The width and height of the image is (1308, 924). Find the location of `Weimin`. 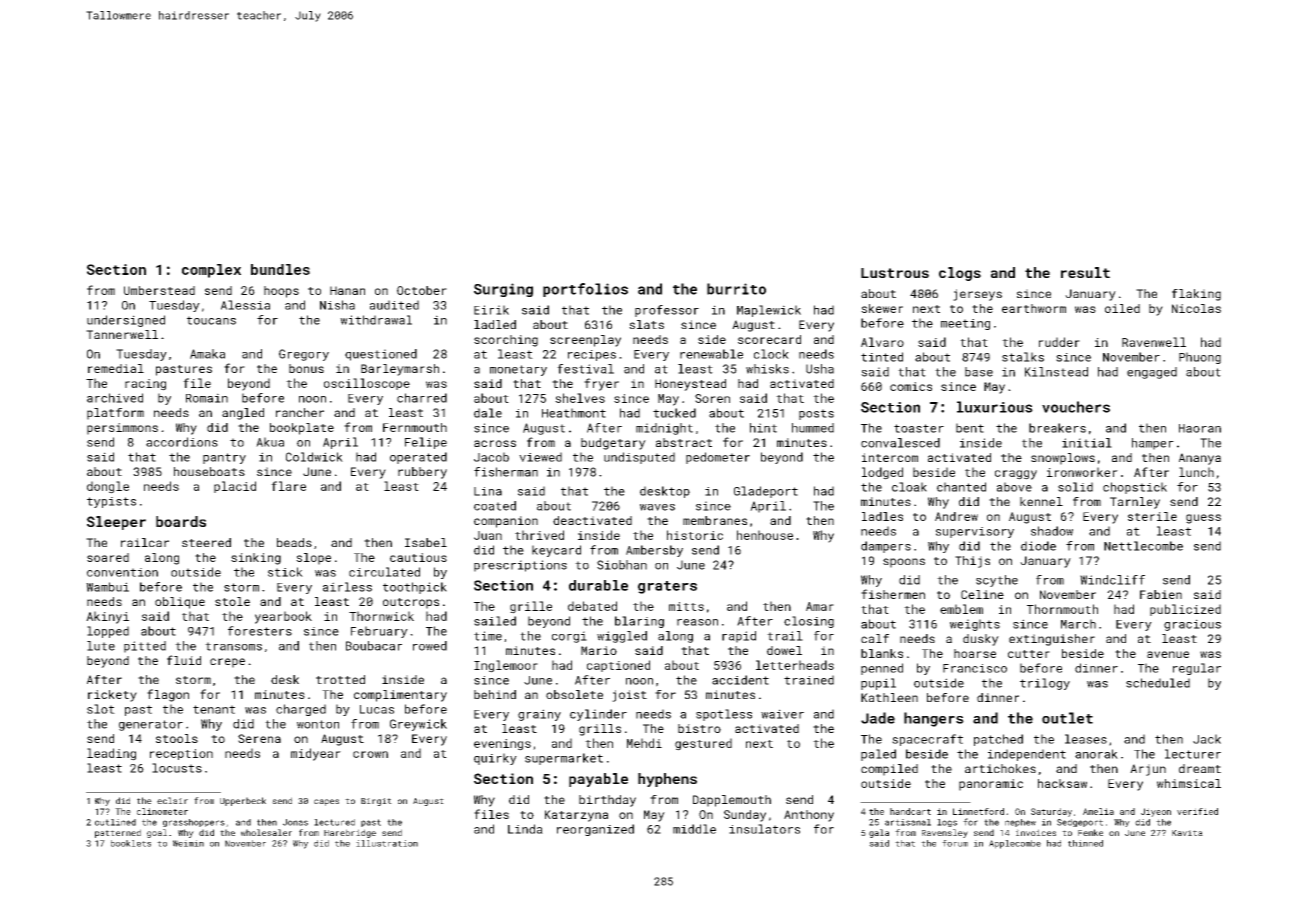

Weimin is located at coordinates (188, 843).
